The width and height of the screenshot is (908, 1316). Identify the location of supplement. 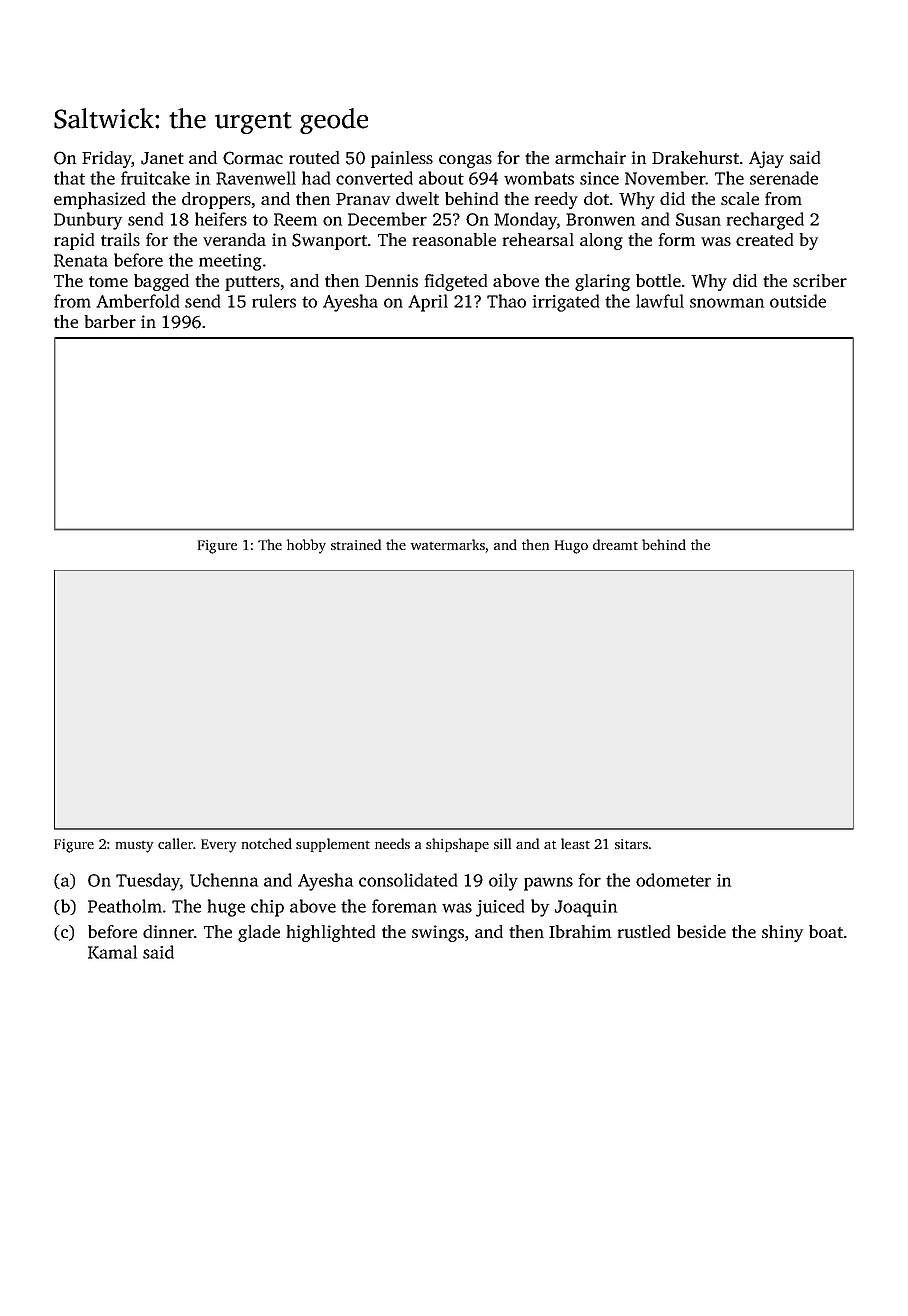
(333, 845).
